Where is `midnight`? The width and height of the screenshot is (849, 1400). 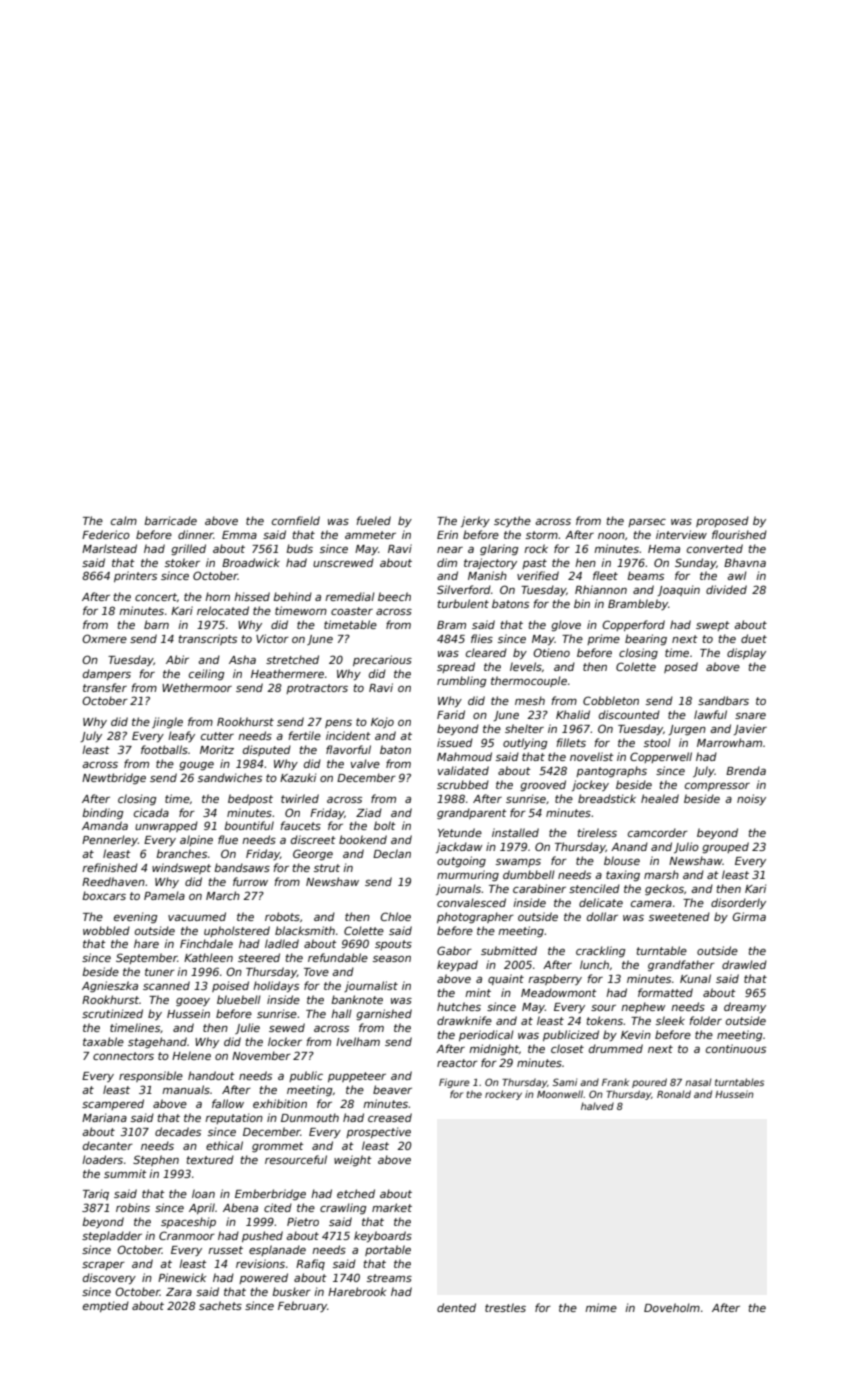
midnight is located at coordinates (494, 1050).
